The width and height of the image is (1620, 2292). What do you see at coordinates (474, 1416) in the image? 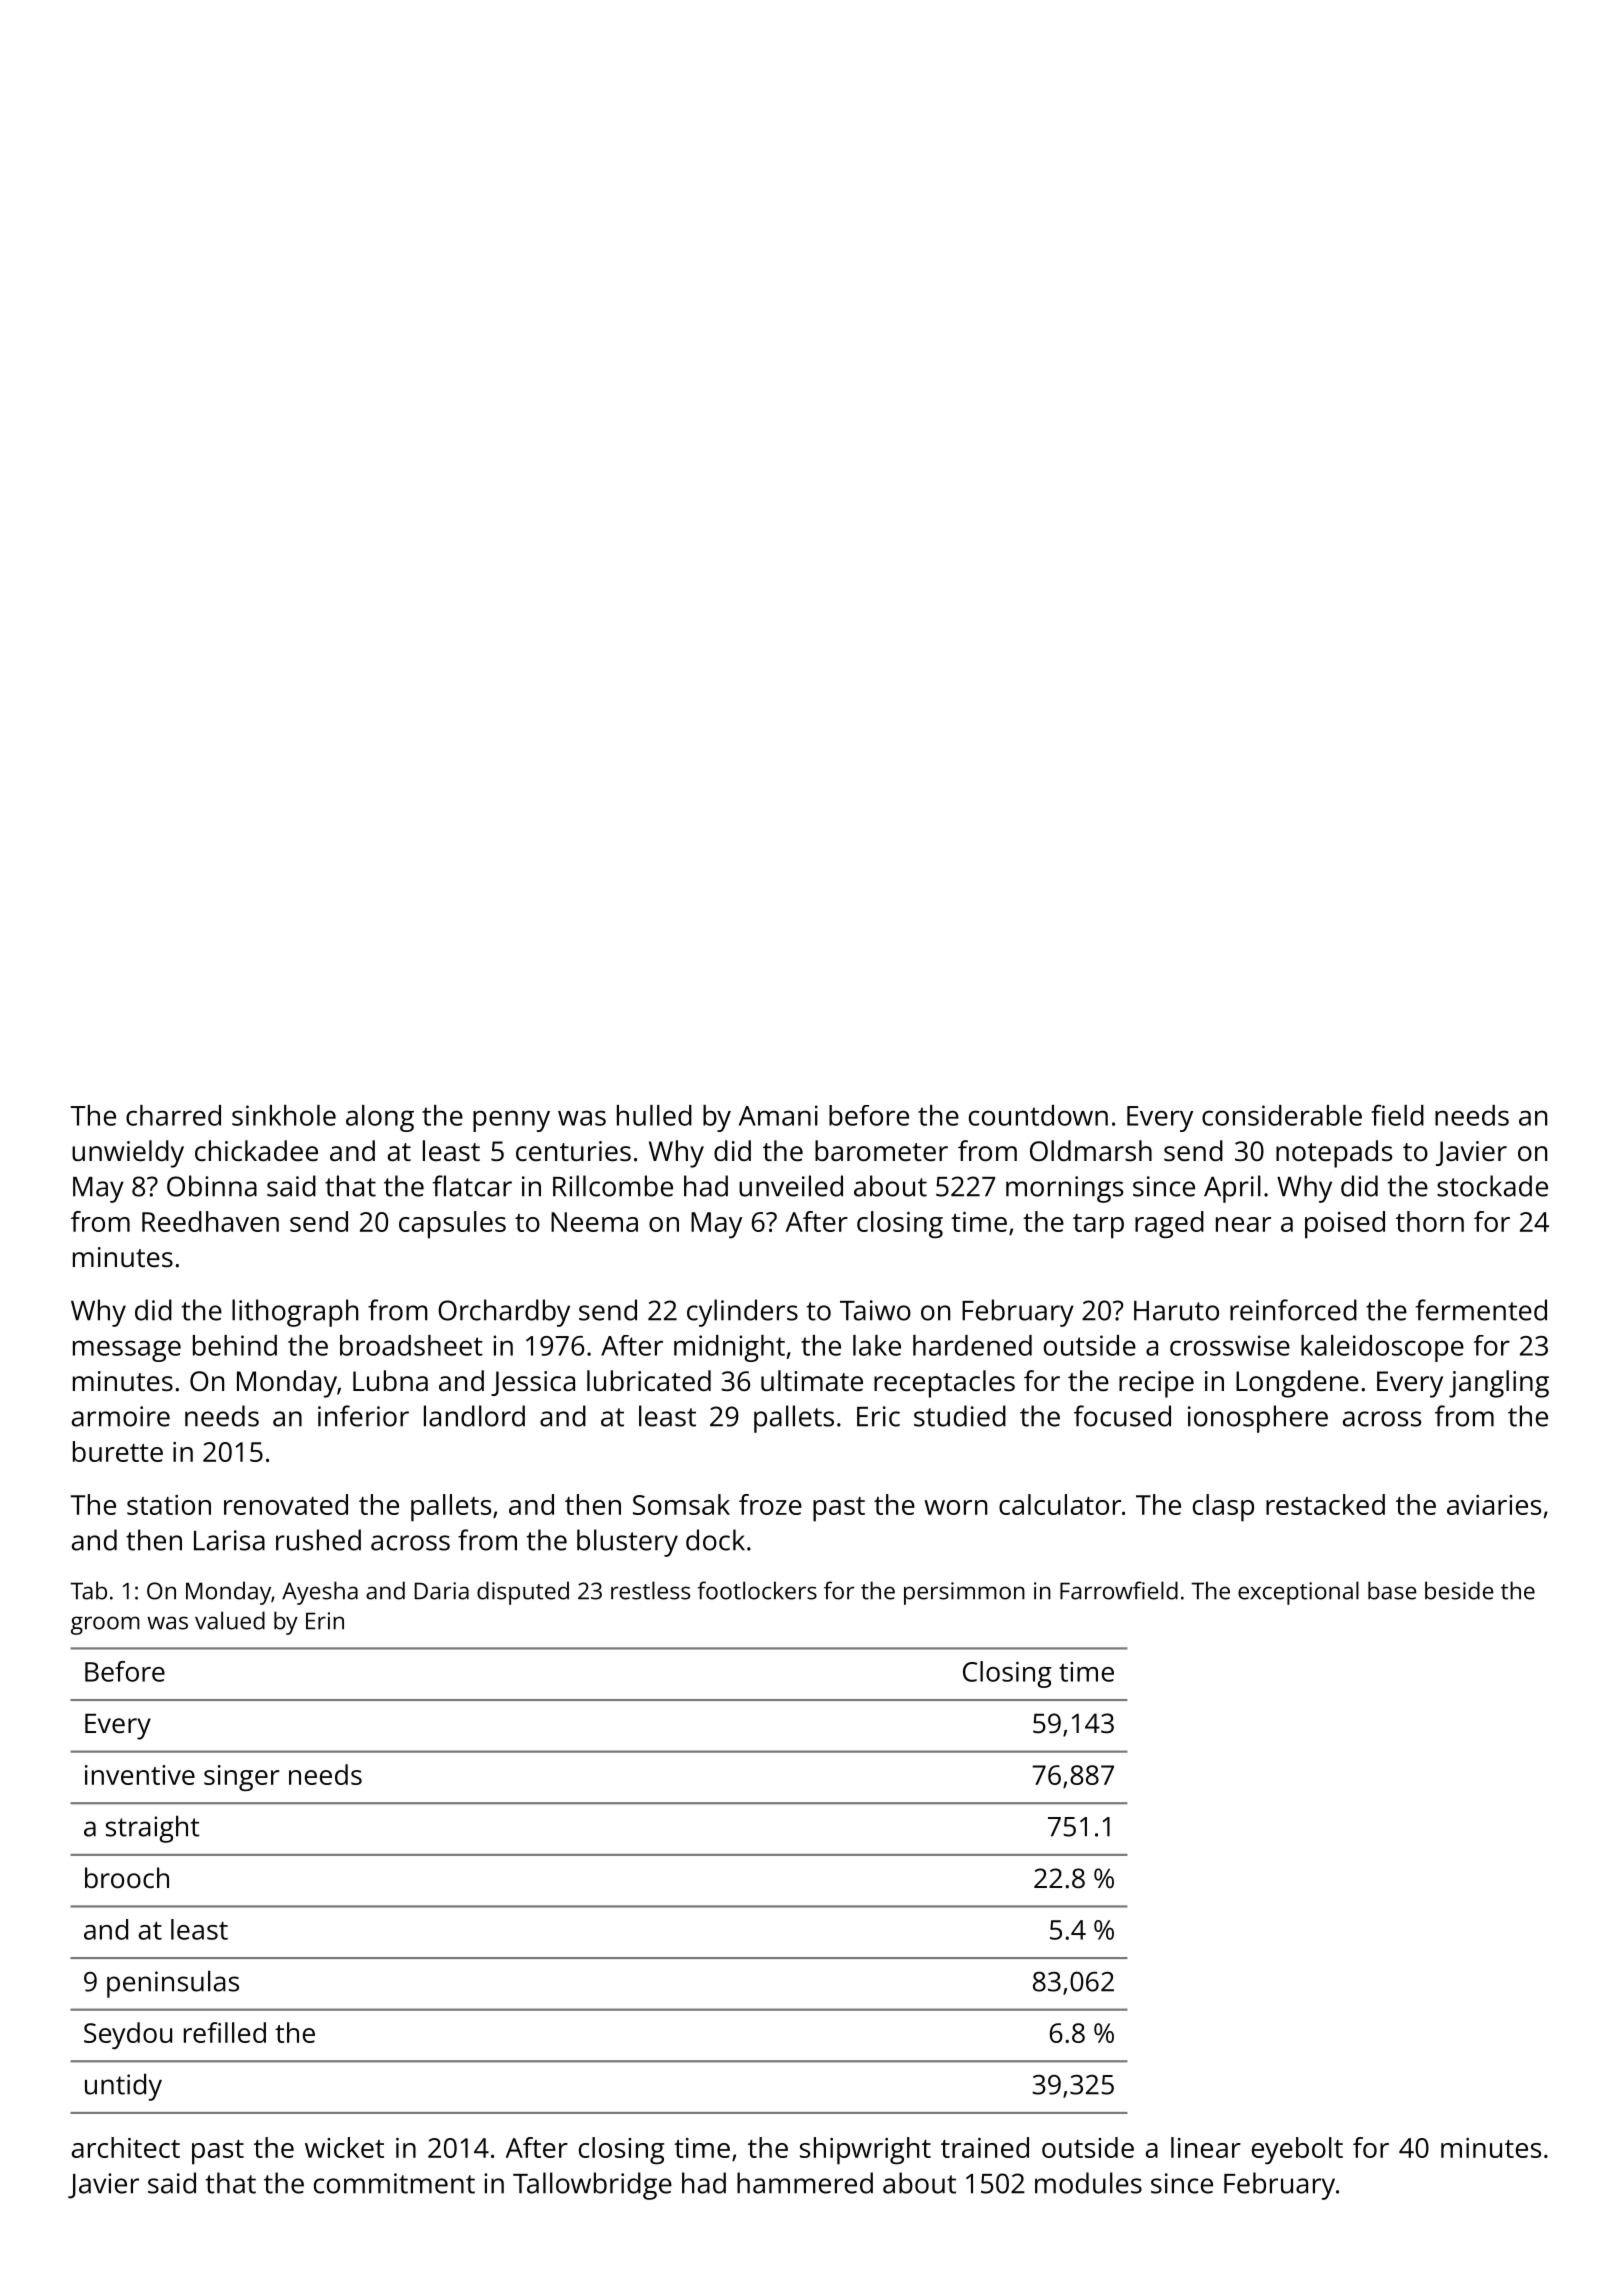
I see `landlord` at bounding box center [474, 1416].
